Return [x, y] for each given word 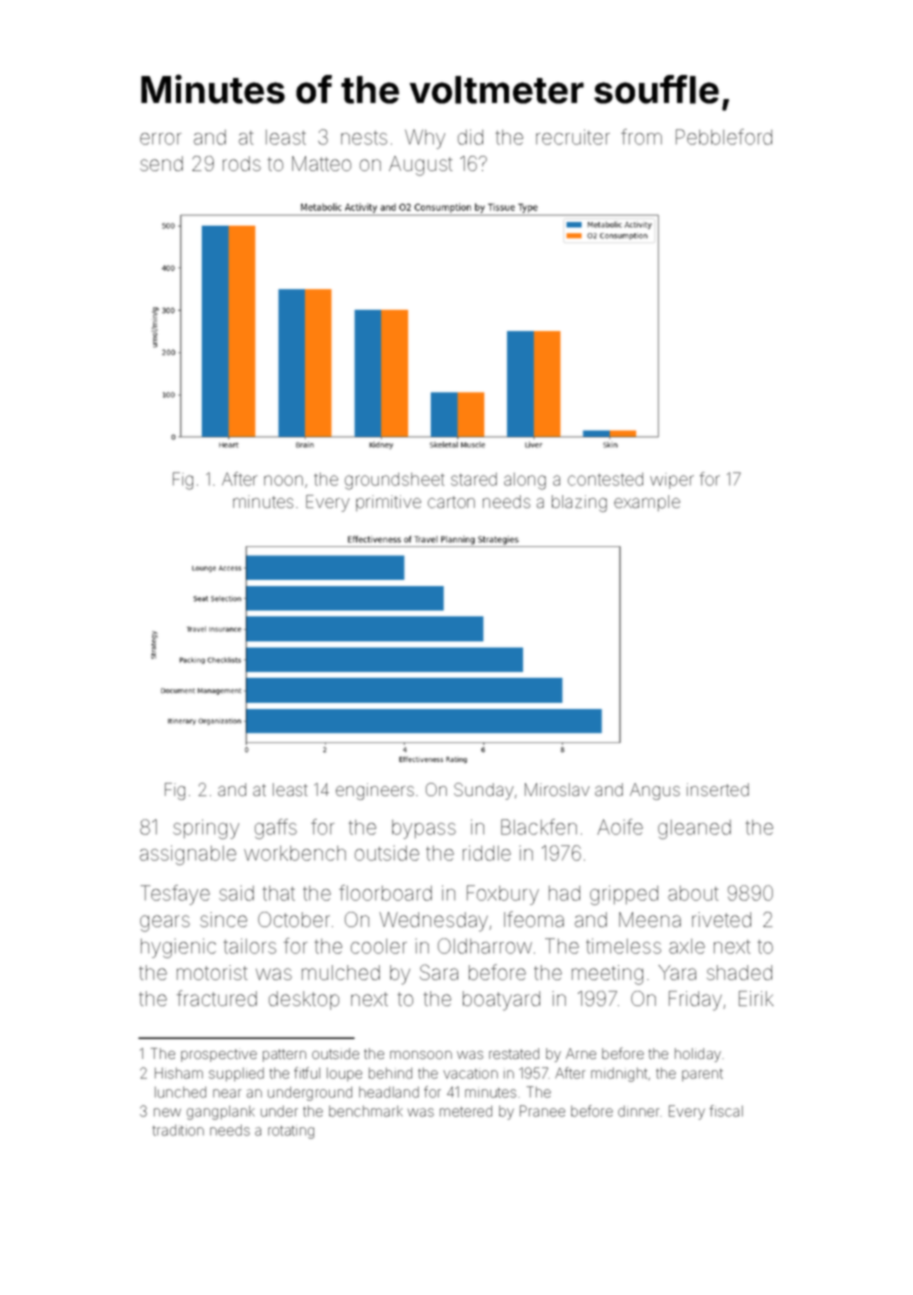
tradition [178, 1130]
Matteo [321, 163]
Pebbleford [724, 137]
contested [605, 479]
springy [206, 829]
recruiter [573, 137]
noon [283, 480]
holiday [698, 1055]
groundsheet [394, 481]
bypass [424, 829]
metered [466, 1111]
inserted [718, 789]
